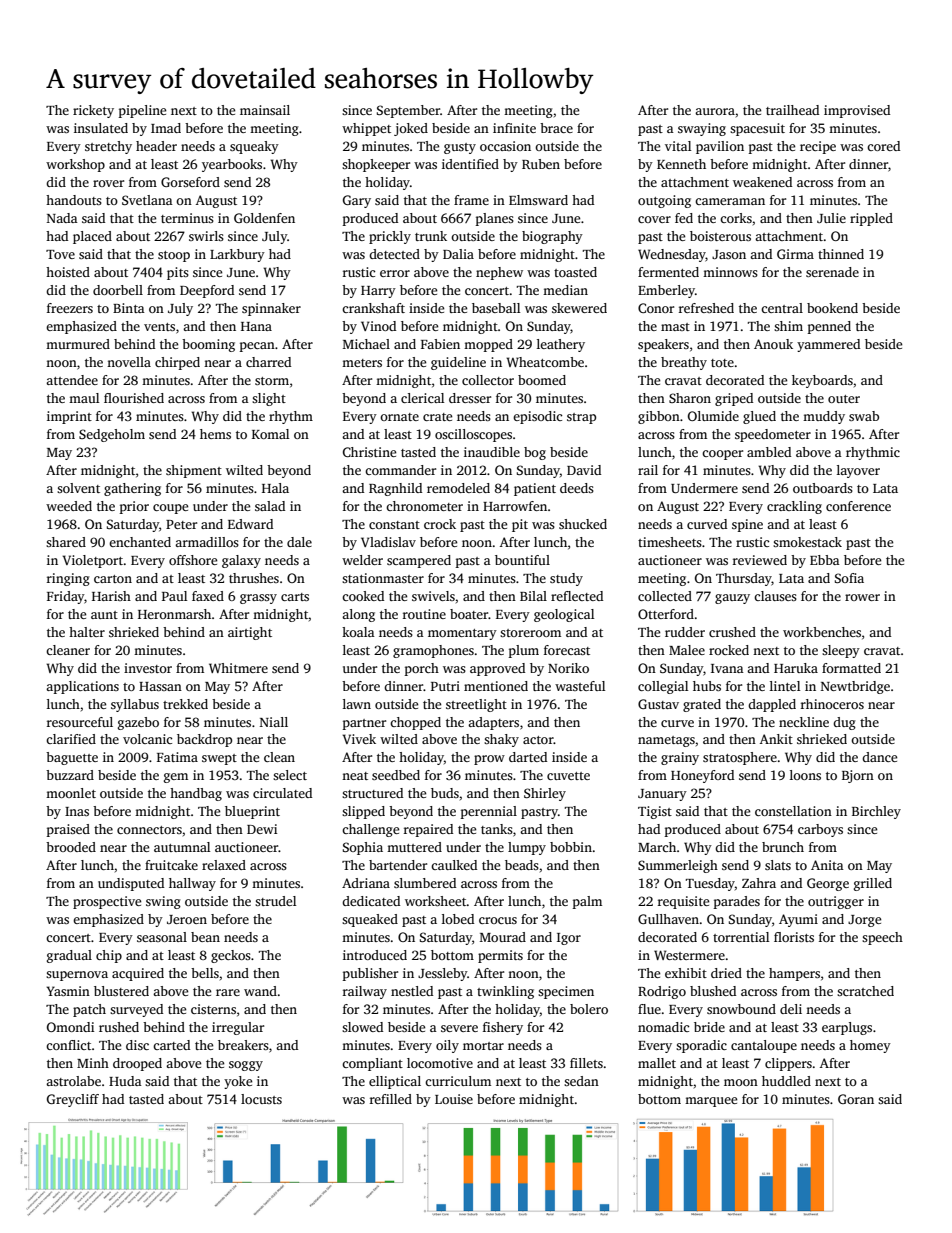 The image size is (952, 1233). What do you see at coordinates (78, 488) in the screenshot?
I see `solvent` at bounding box center [78, 488].
